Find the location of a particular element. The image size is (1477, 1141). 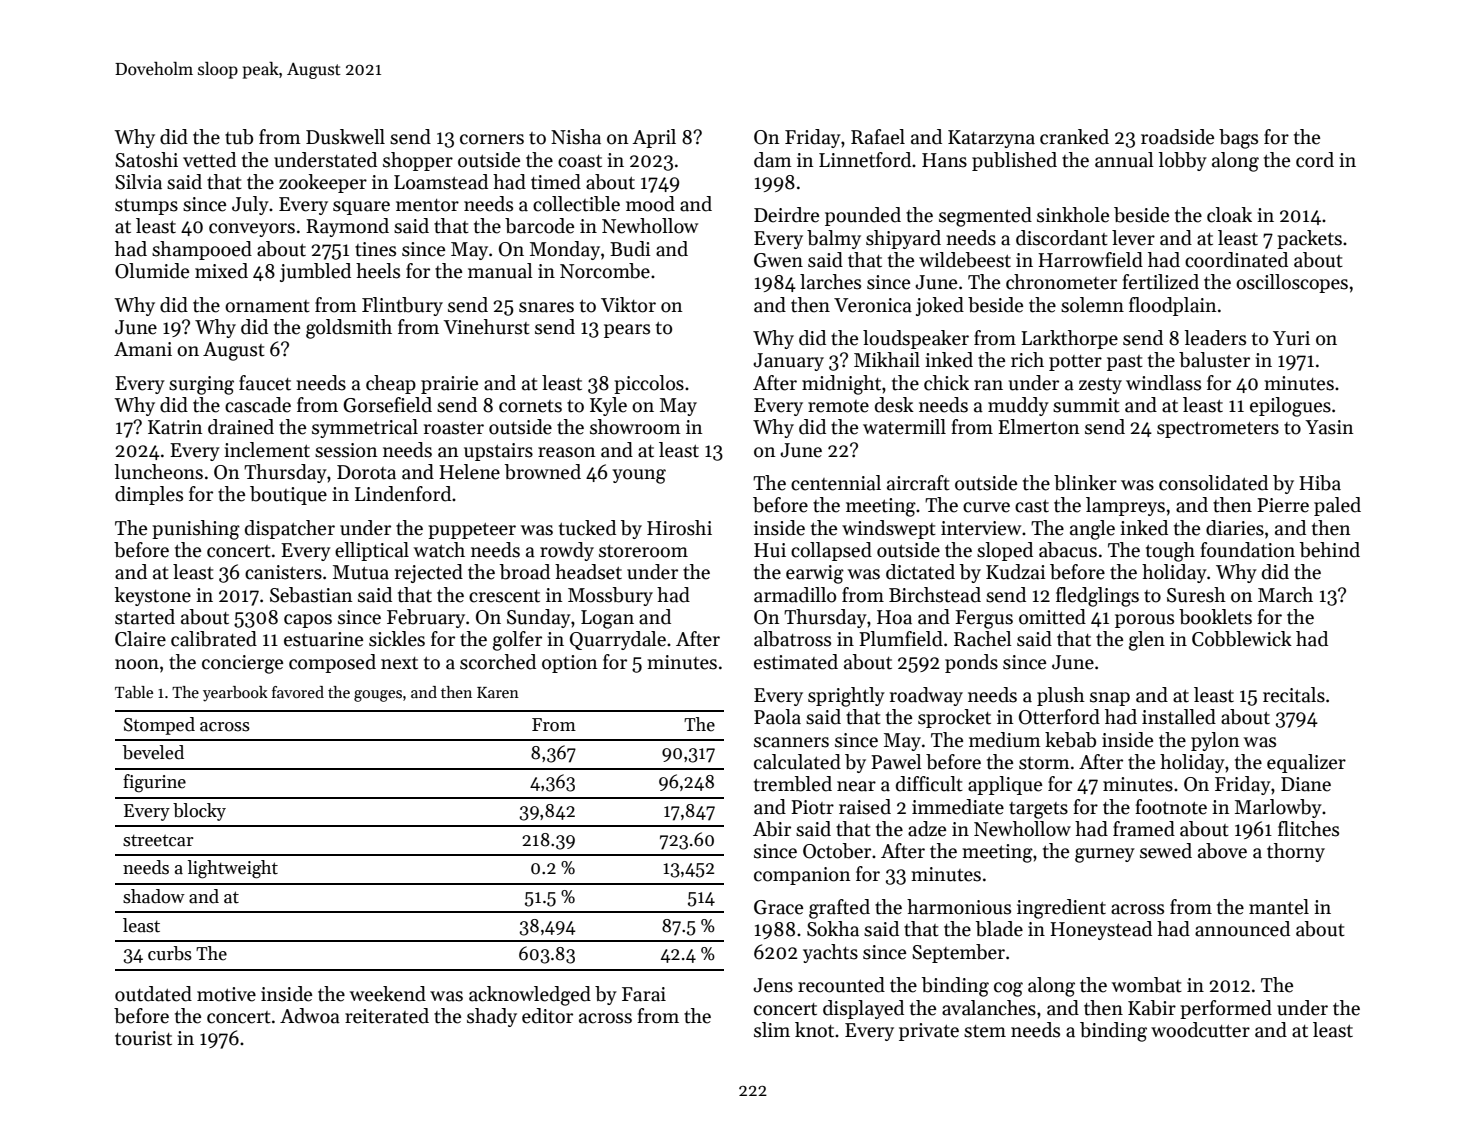

dimples is located at coordinates (149, 495).
